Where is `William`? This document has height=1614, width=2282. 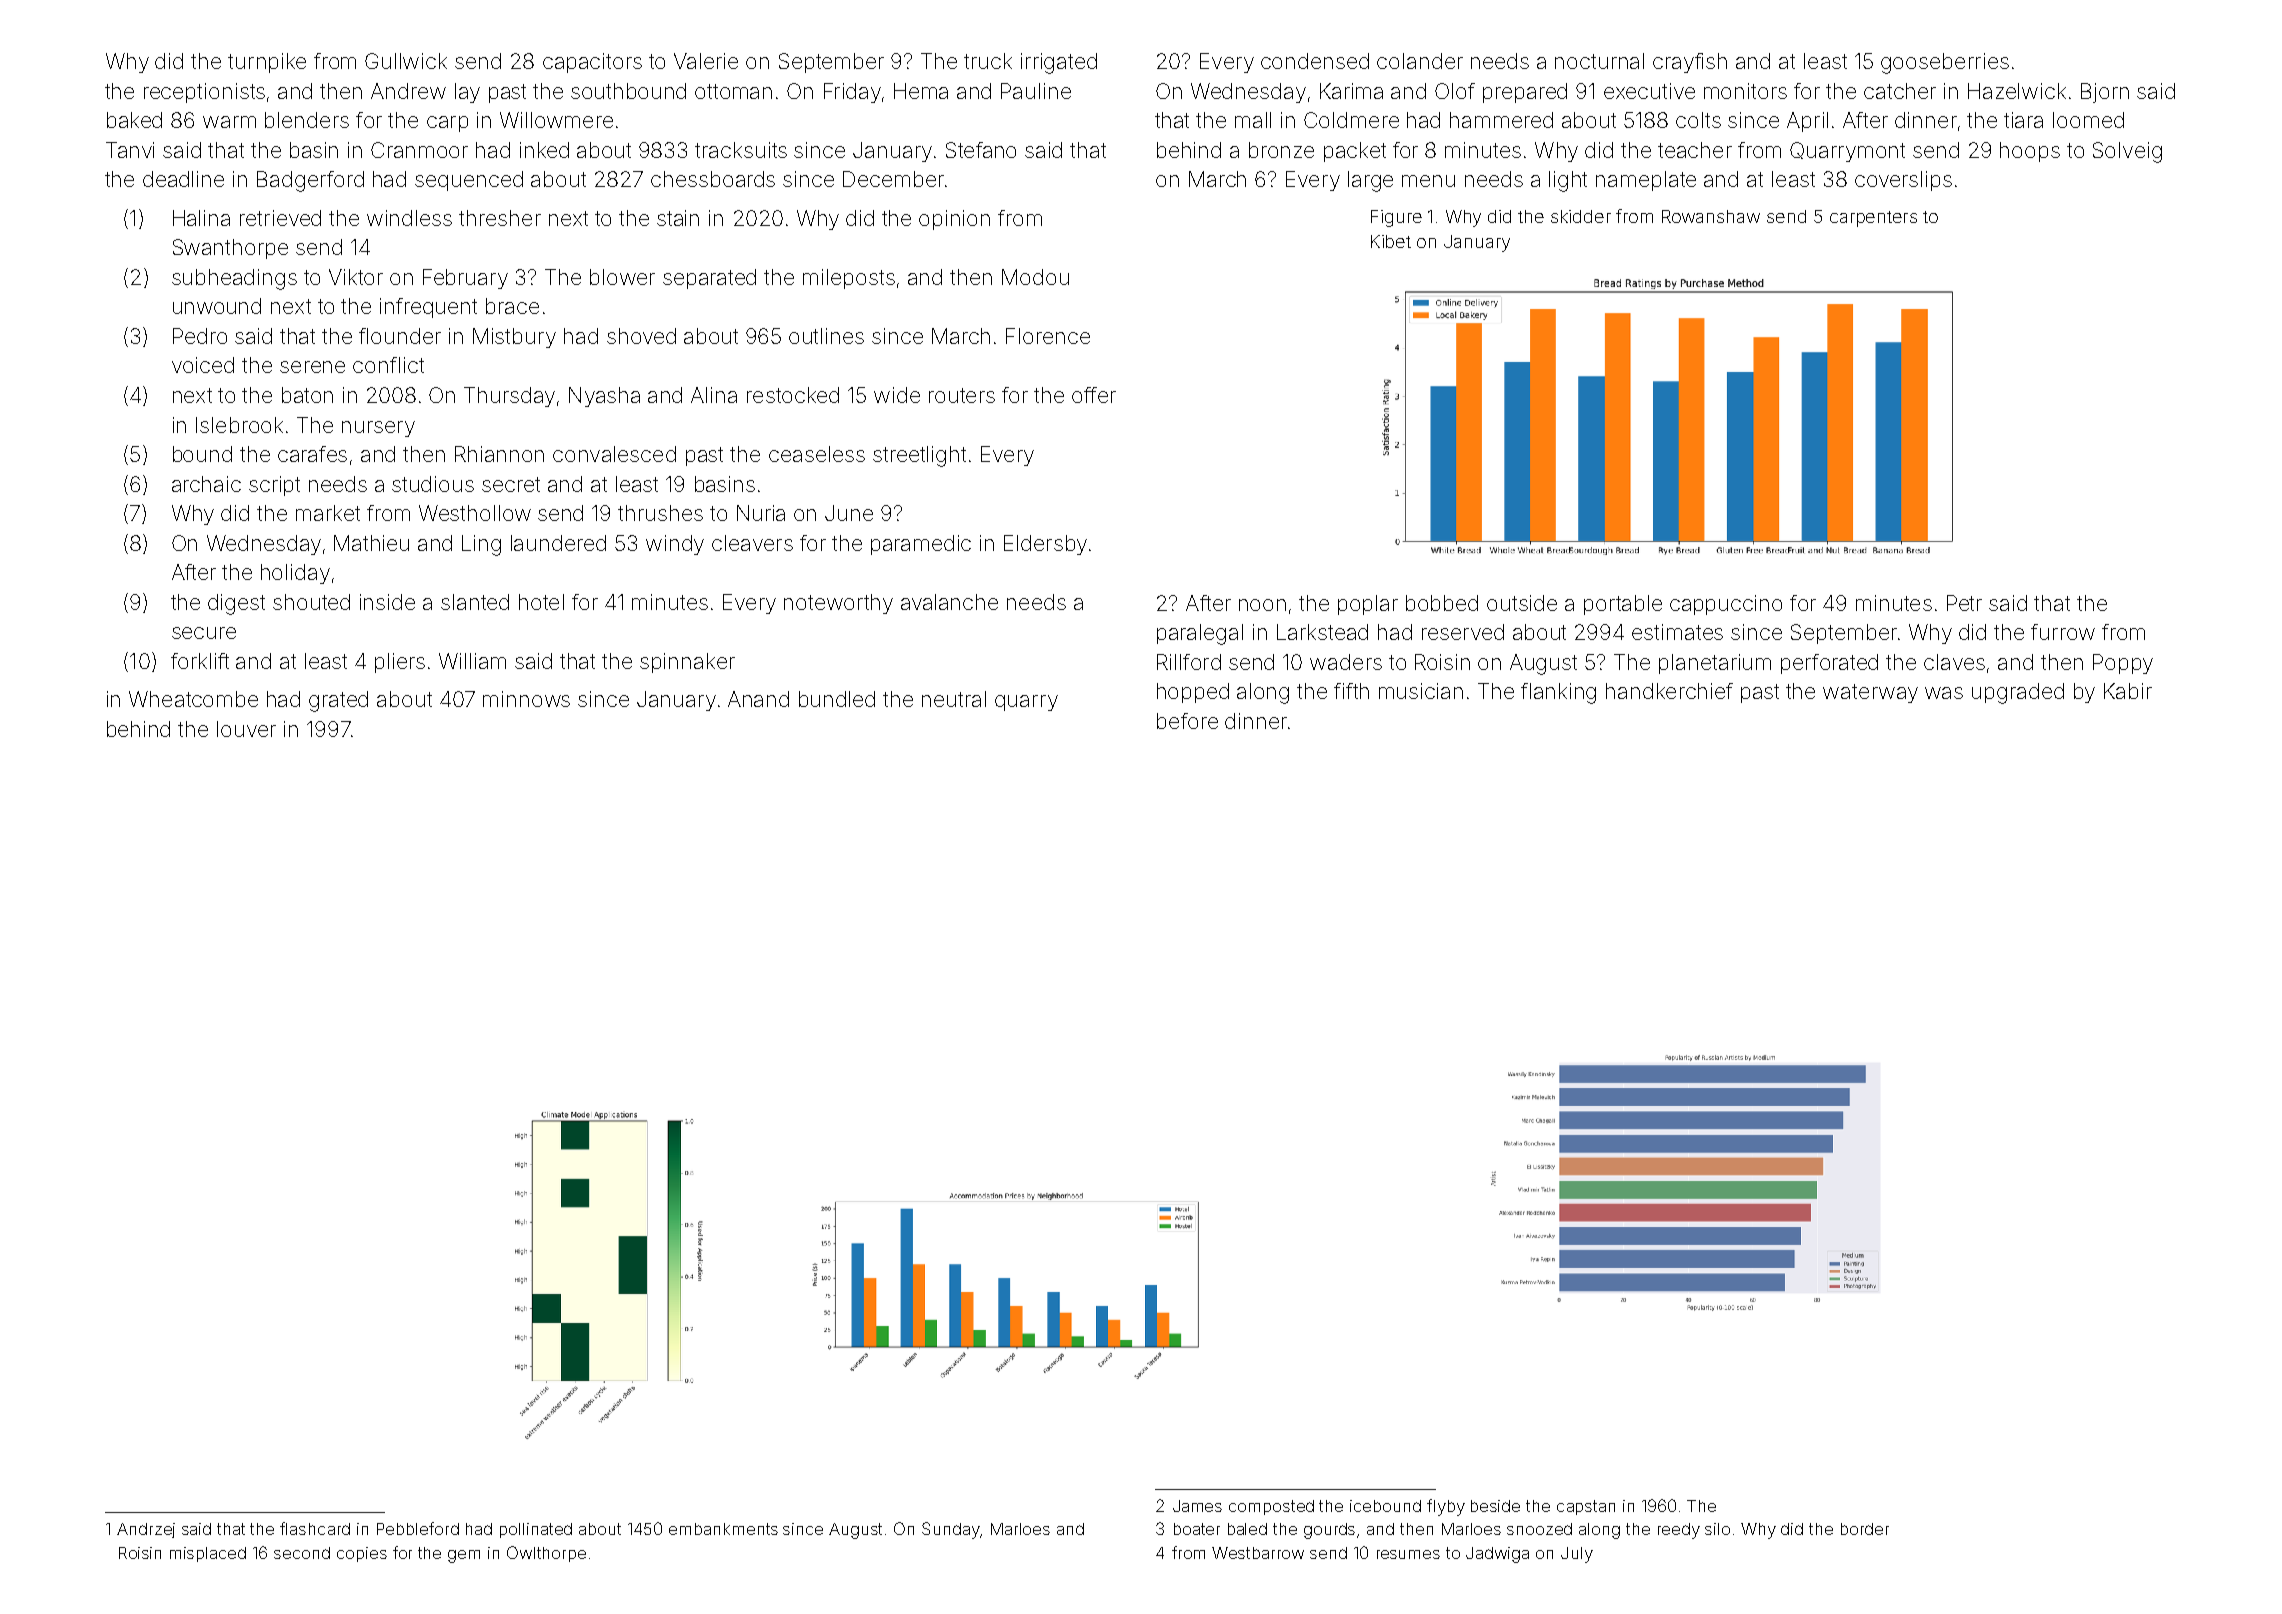 William is located at coordinates (472, 661).
